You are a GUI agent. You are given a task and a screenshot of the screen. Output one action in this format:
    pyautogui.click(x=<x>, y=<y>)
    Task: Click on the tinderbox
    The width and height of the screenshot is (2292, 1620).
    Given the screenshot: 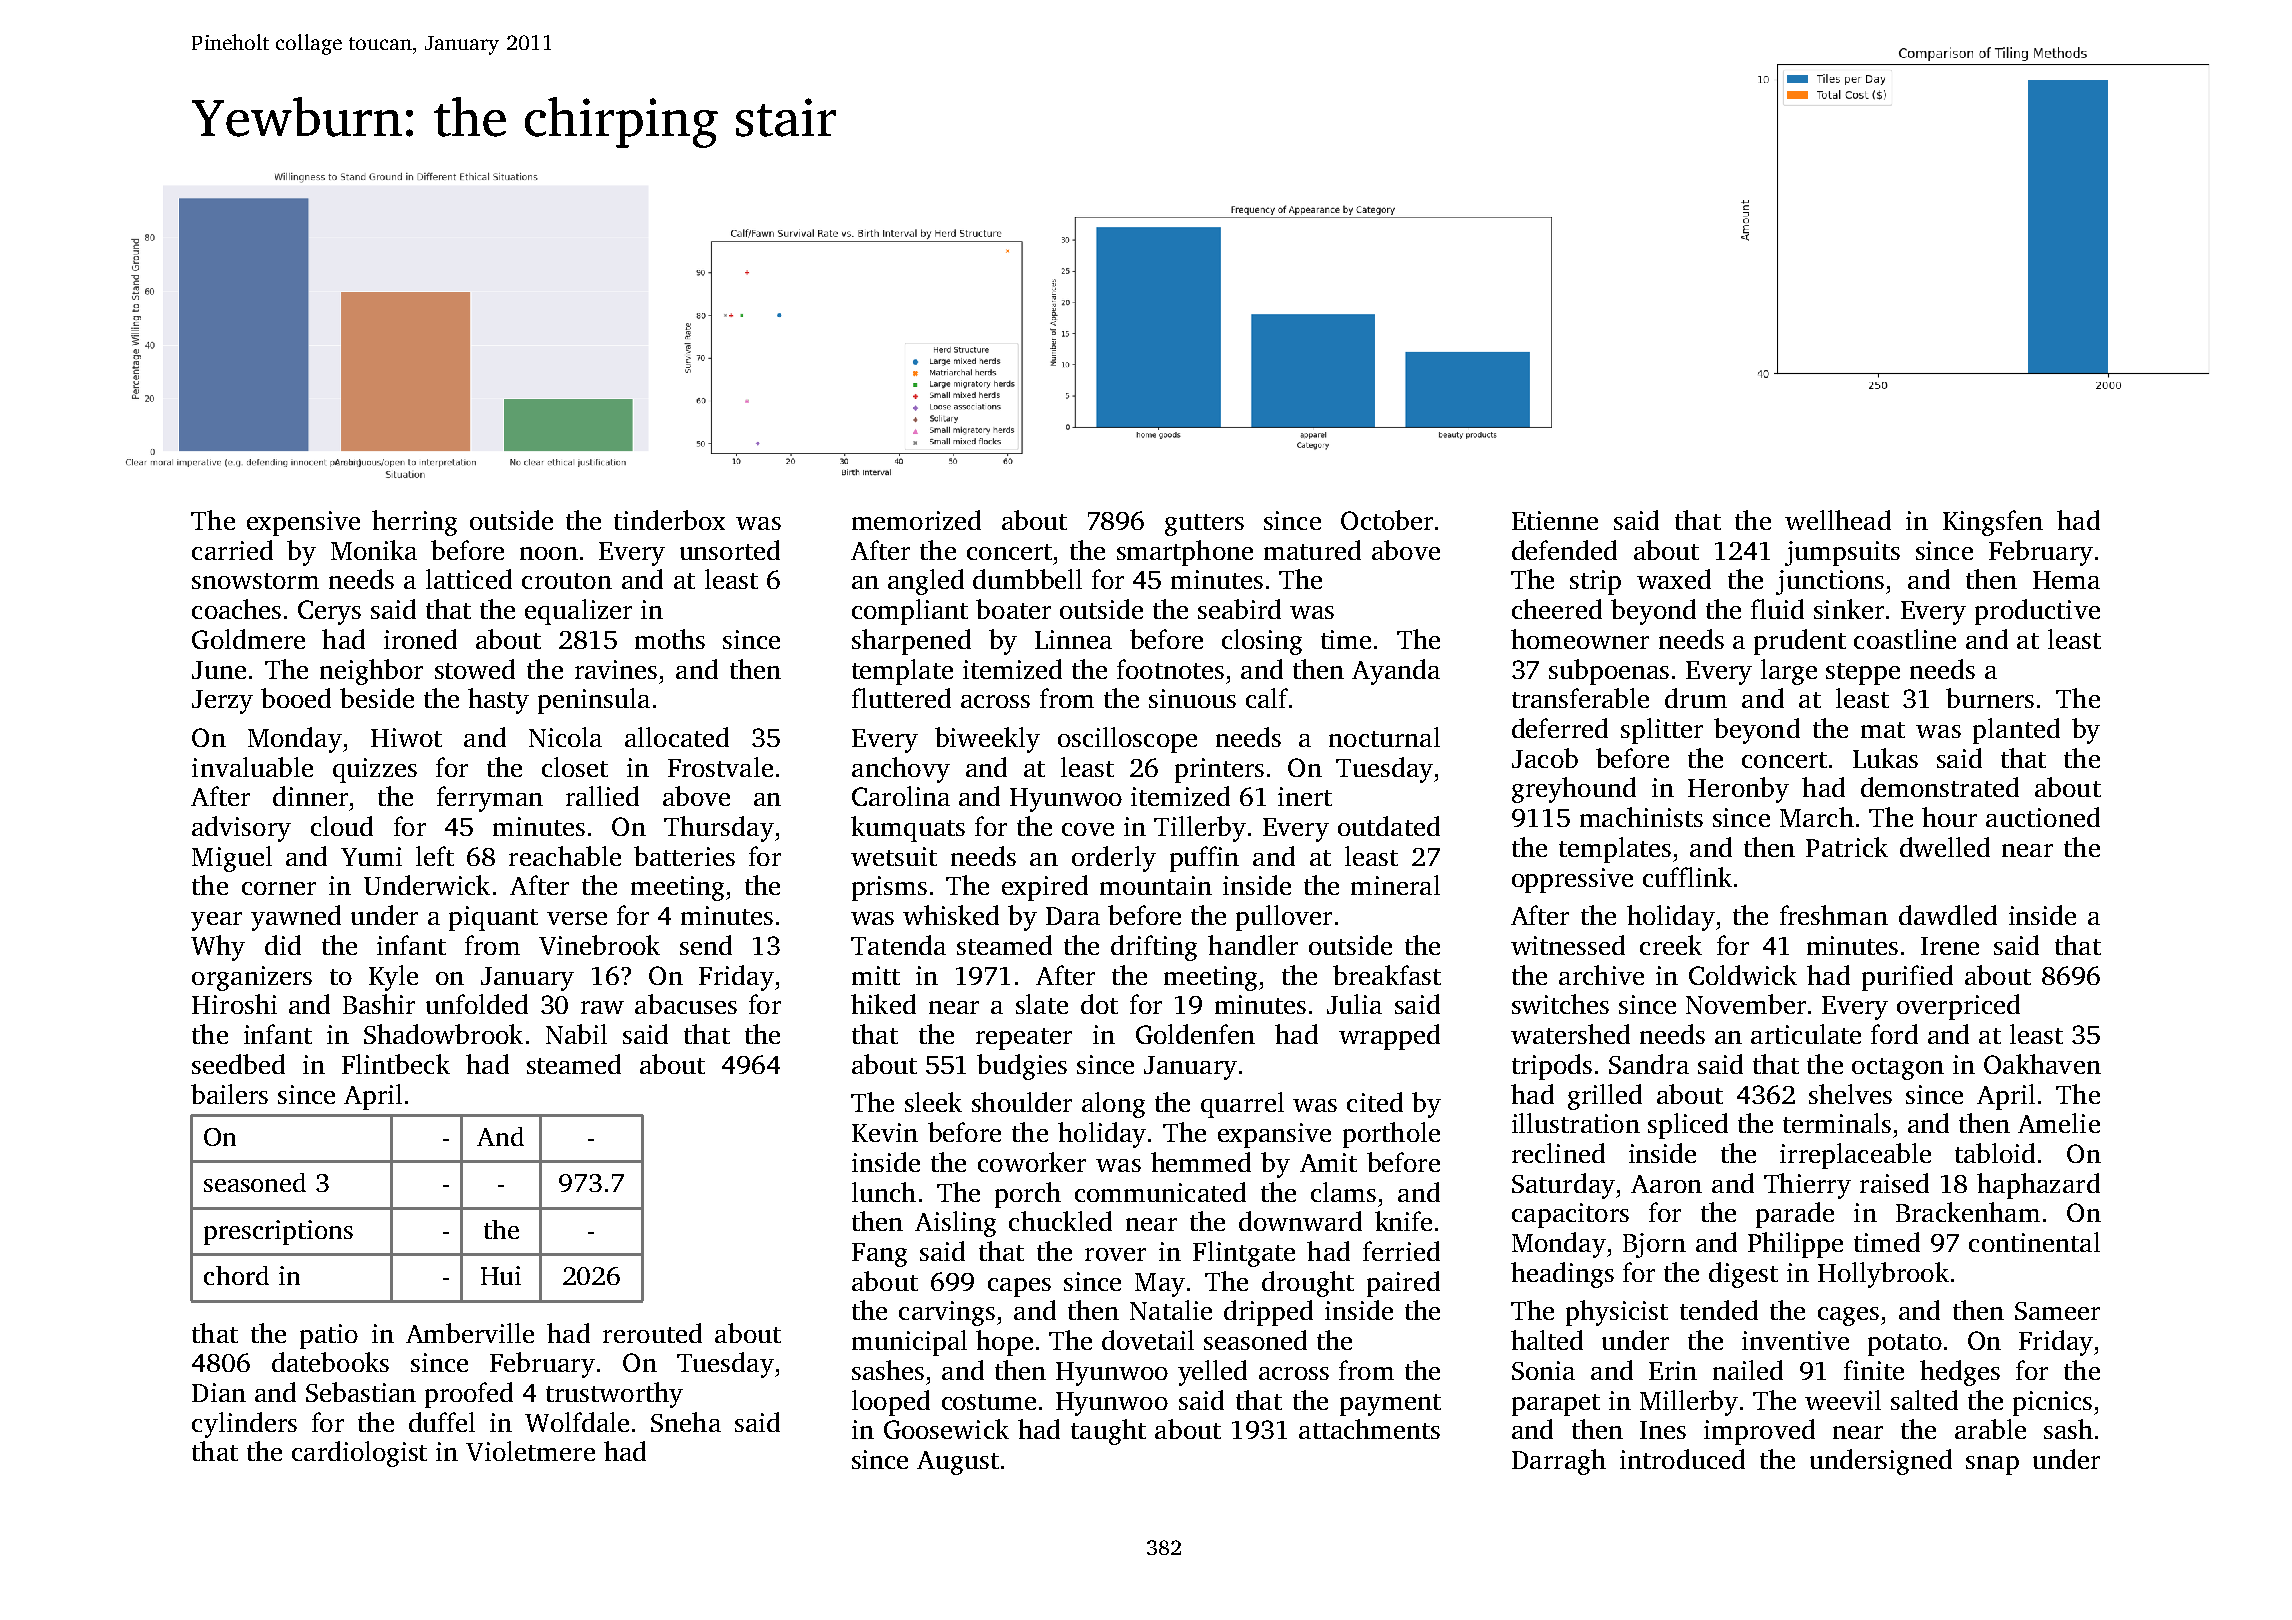 What is the action you would take?
    pyautogui.click(x=669, y=520)
